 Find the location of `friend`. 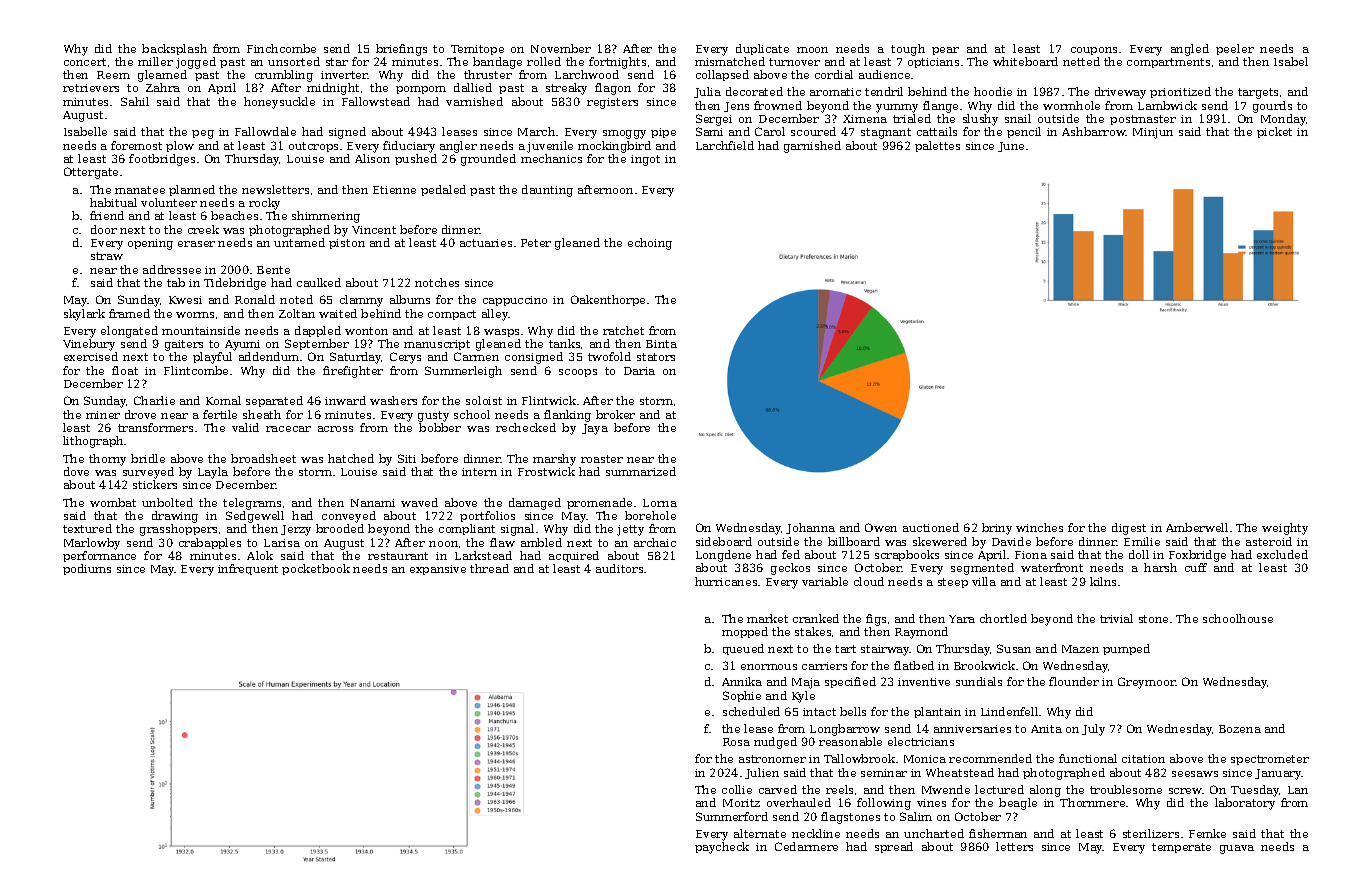

friend is located at coordinates (107, 215).
